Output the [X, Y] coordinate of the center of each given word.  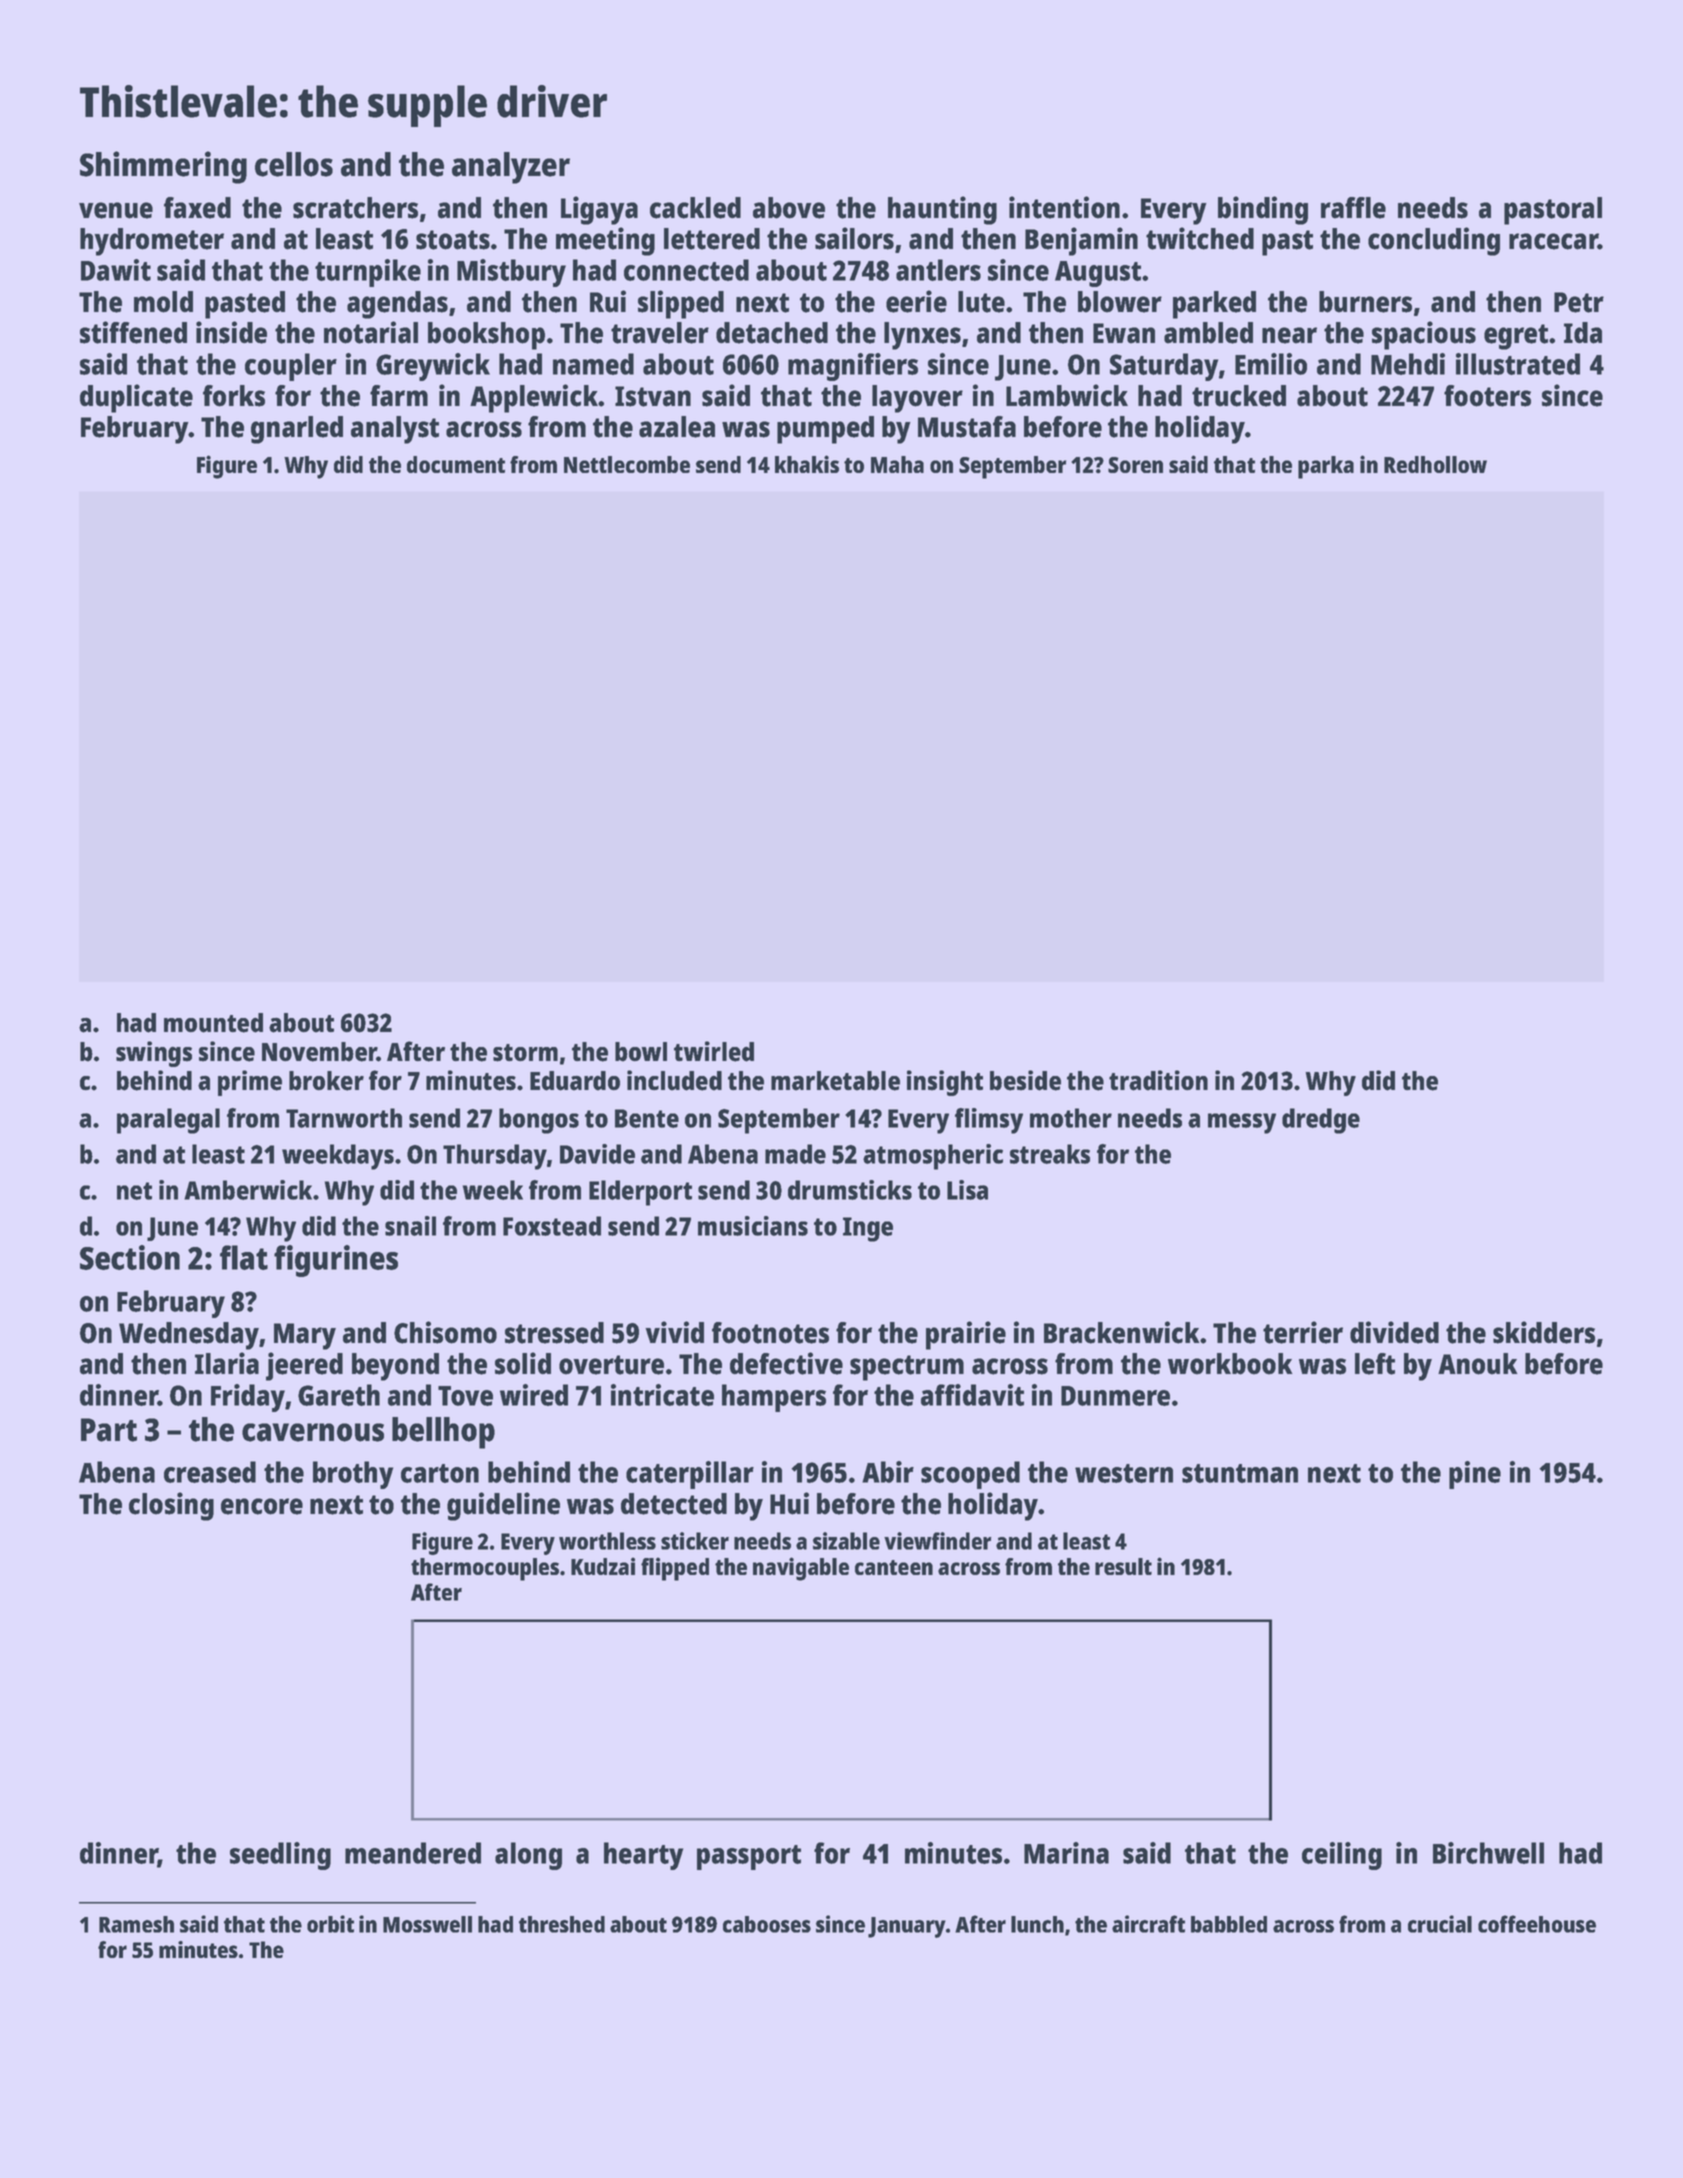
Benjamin [1081, 241]
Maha [897, 464]
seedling [280, 1856]
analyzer [511, 168]
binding [1263, 210]
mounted [213, 1023]
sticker [695, 1541]
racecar [1553, 241]
